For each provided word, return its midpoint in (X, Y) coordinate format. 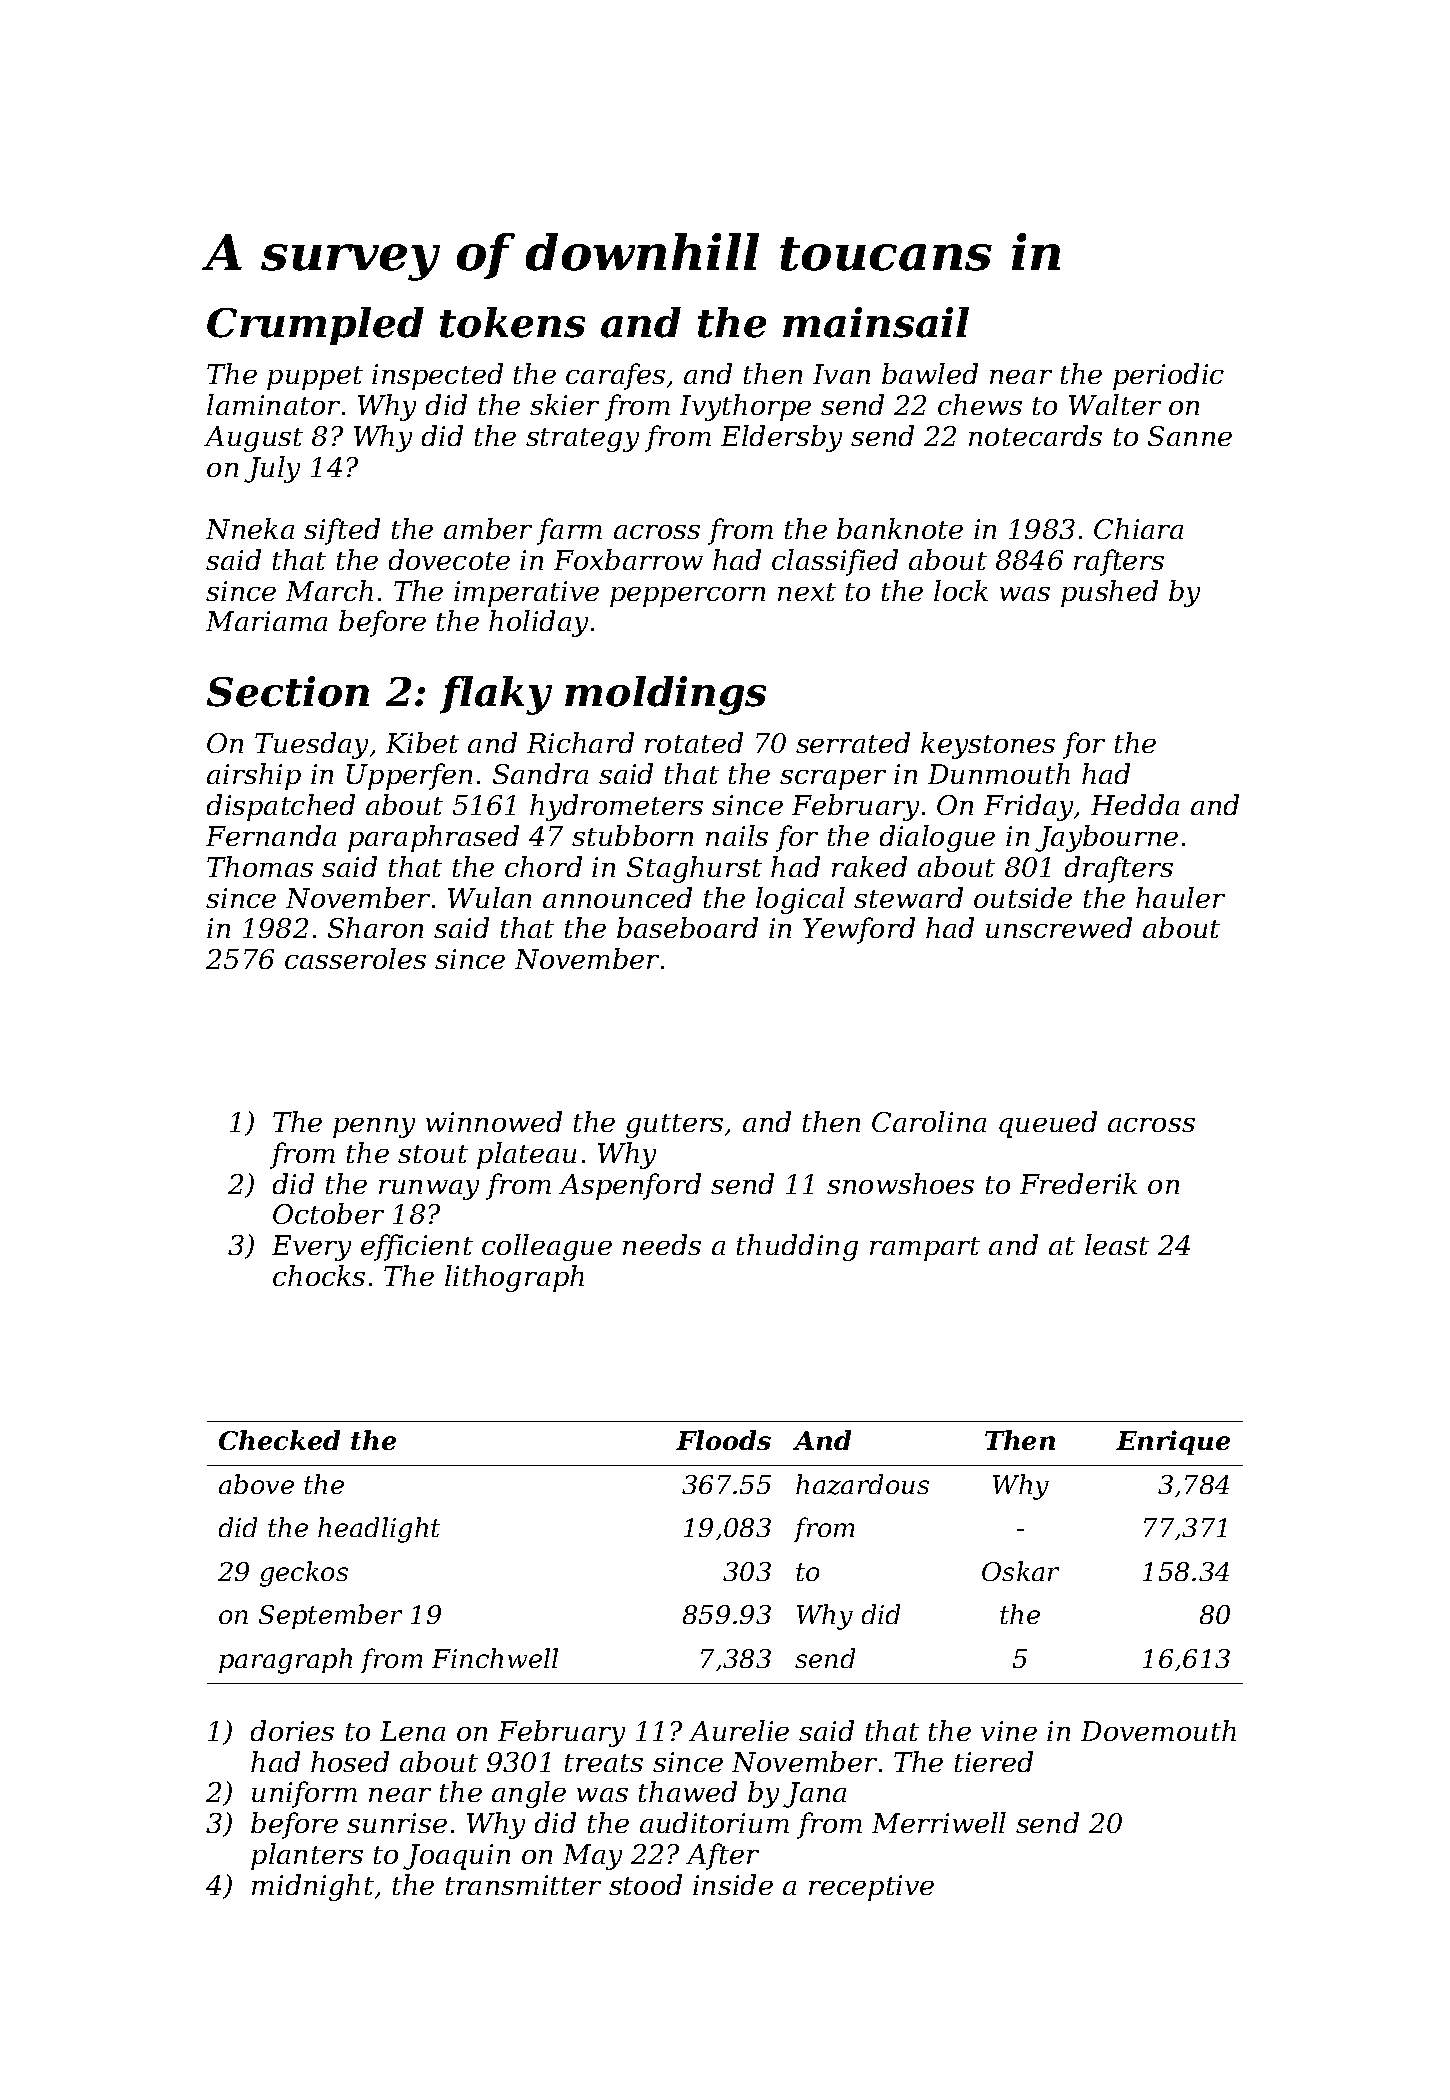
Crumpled (315, 326)
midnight (313, 1887)
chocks (319, 1275)
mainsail (876, 322)
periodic (1168, 376)
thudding (797, 1247)
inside (733, 1884)
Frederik (1078, 1183)
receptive (871, 1888)
